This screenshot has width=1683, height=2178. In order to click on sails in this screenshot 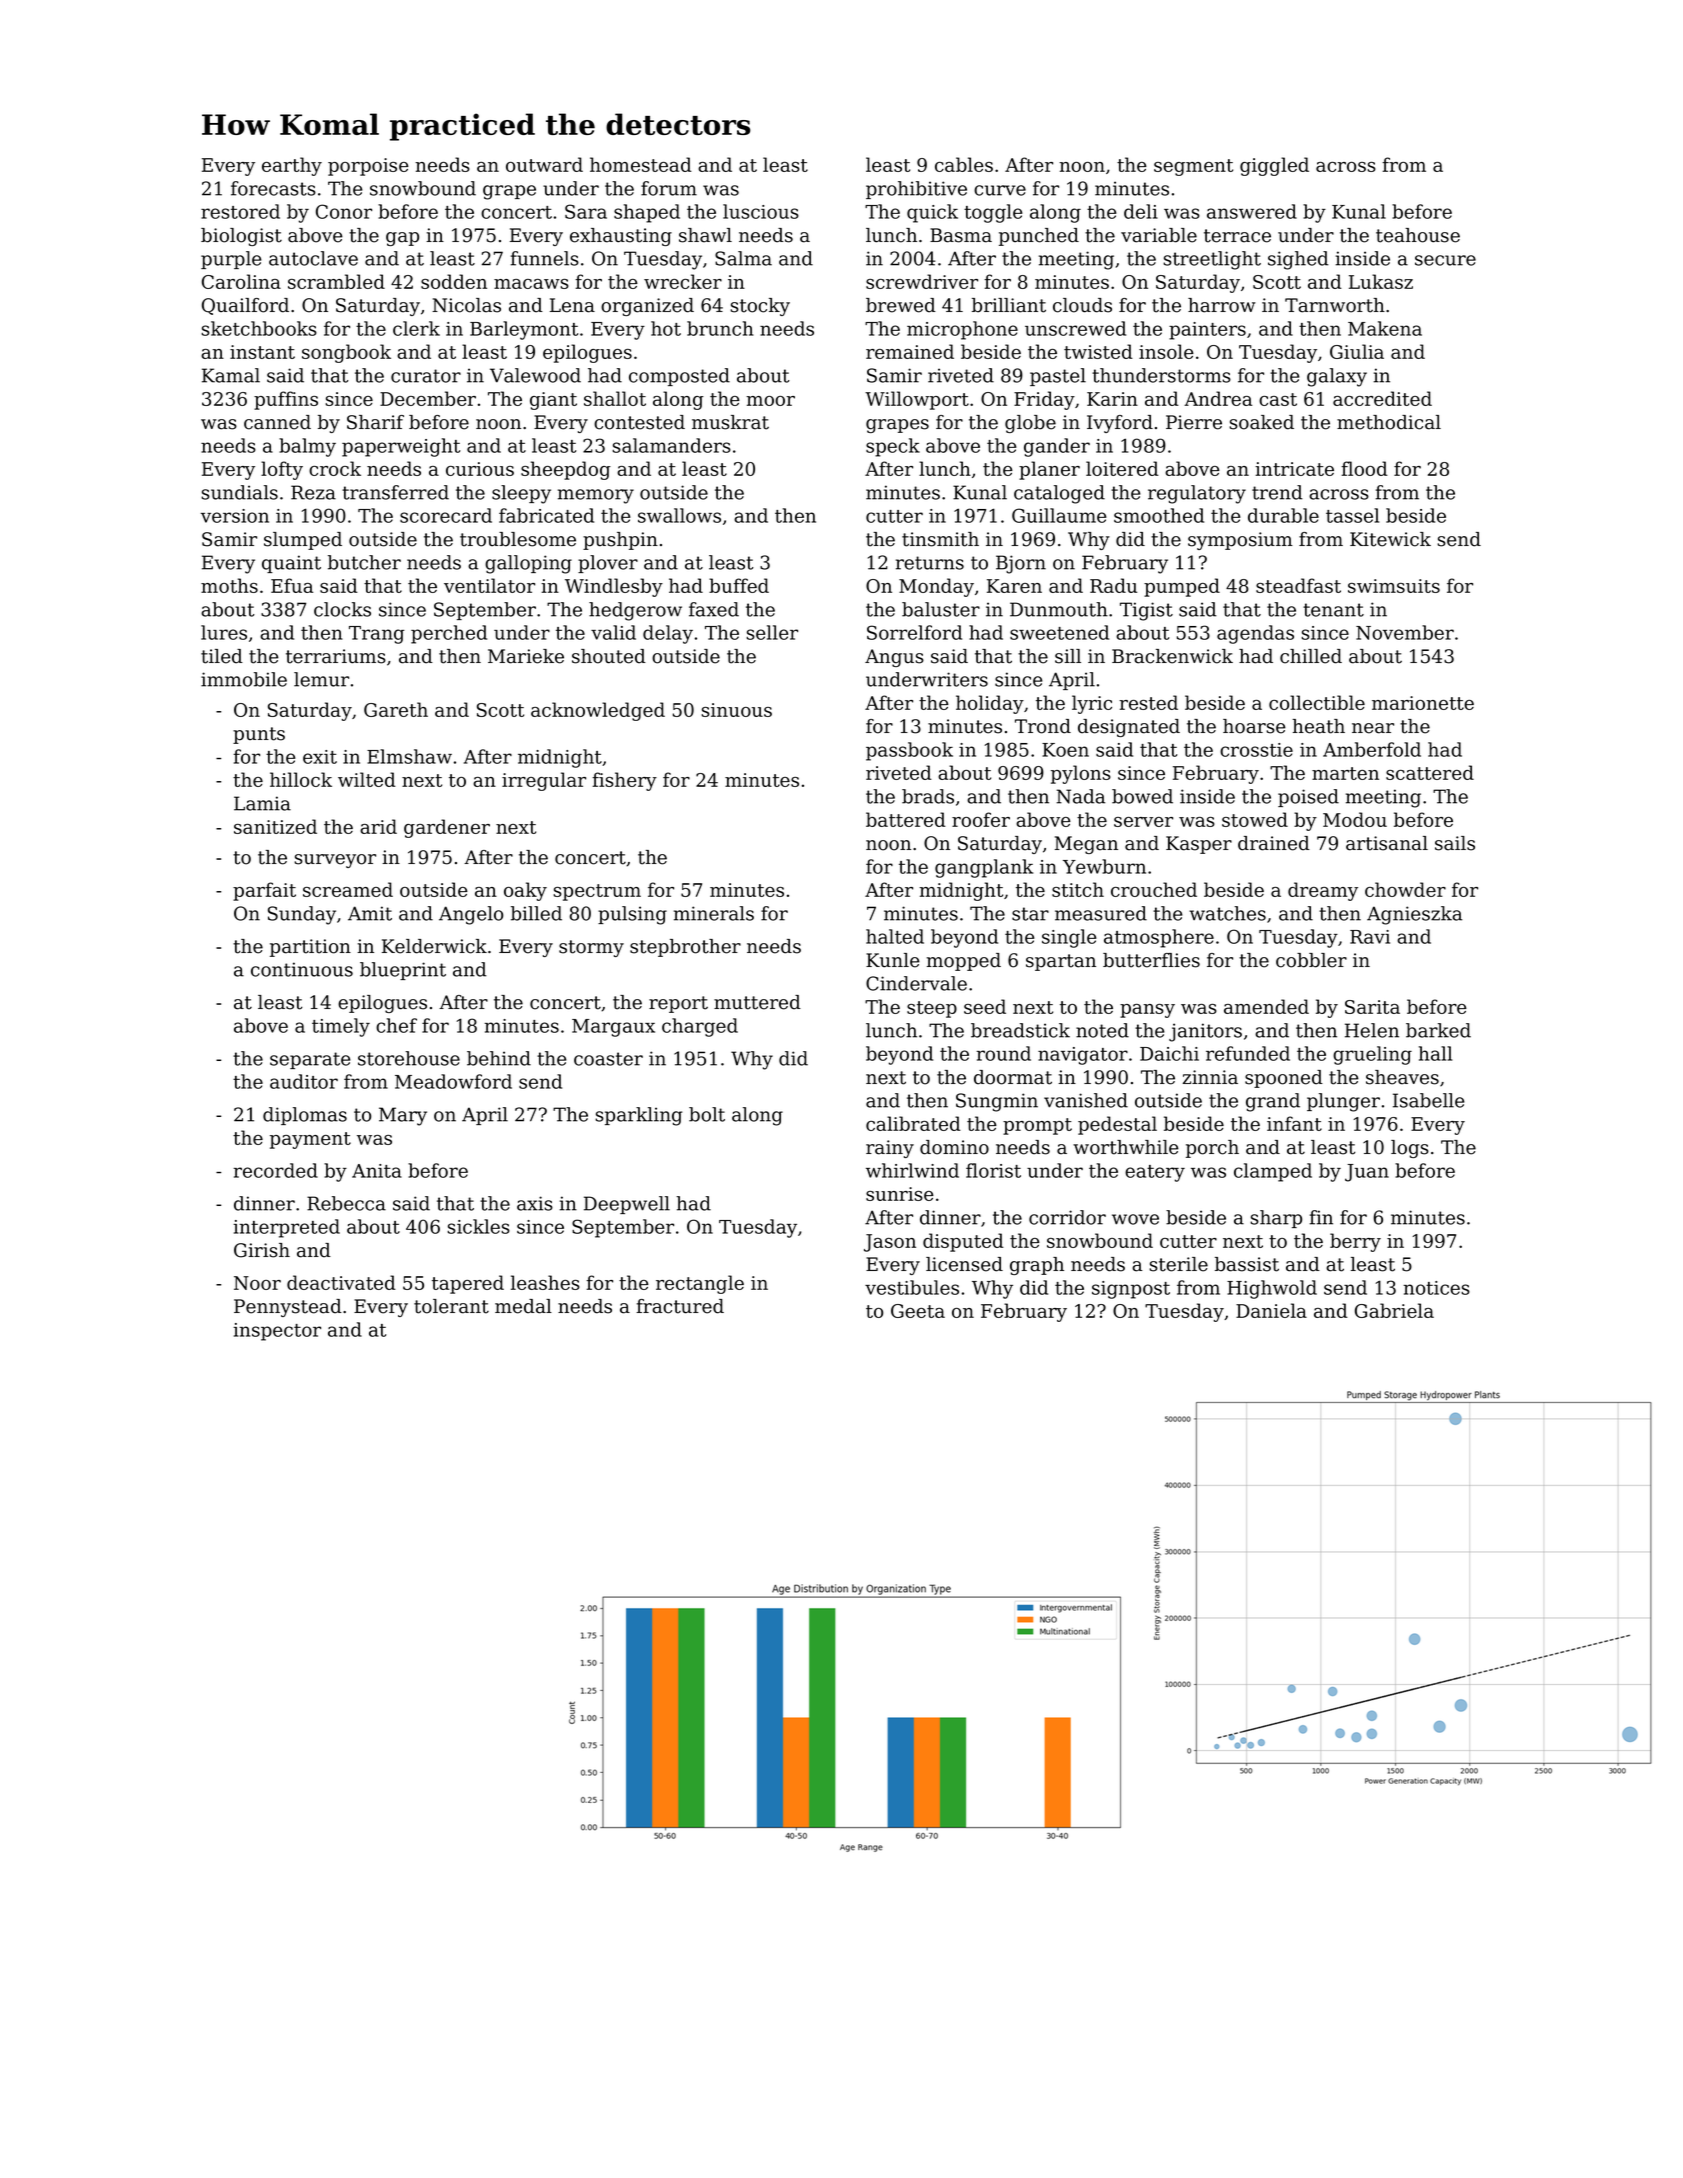, I will do `click(1455, 843)`.
